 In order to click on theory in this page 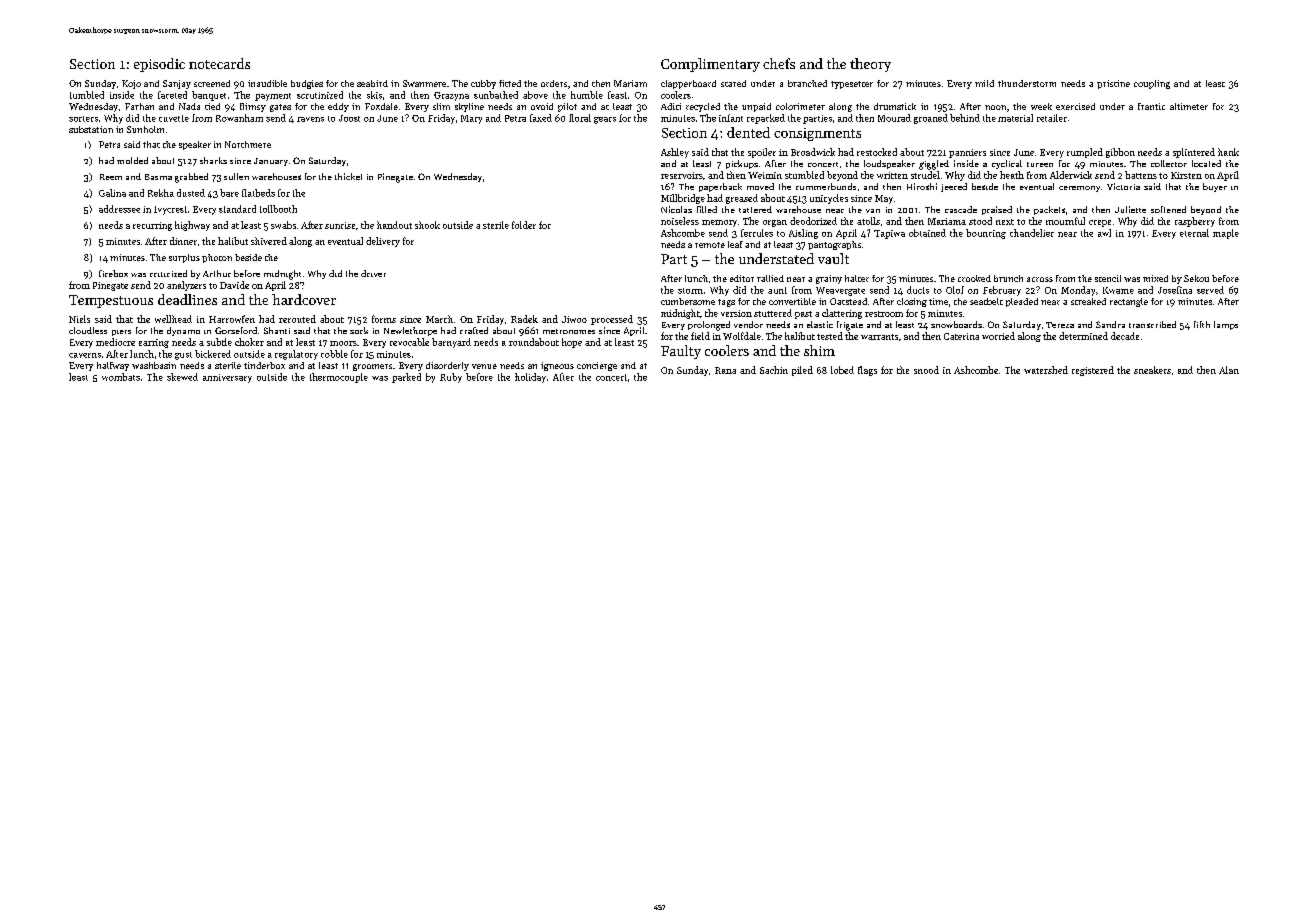, I will do `click(870, 65)`.
